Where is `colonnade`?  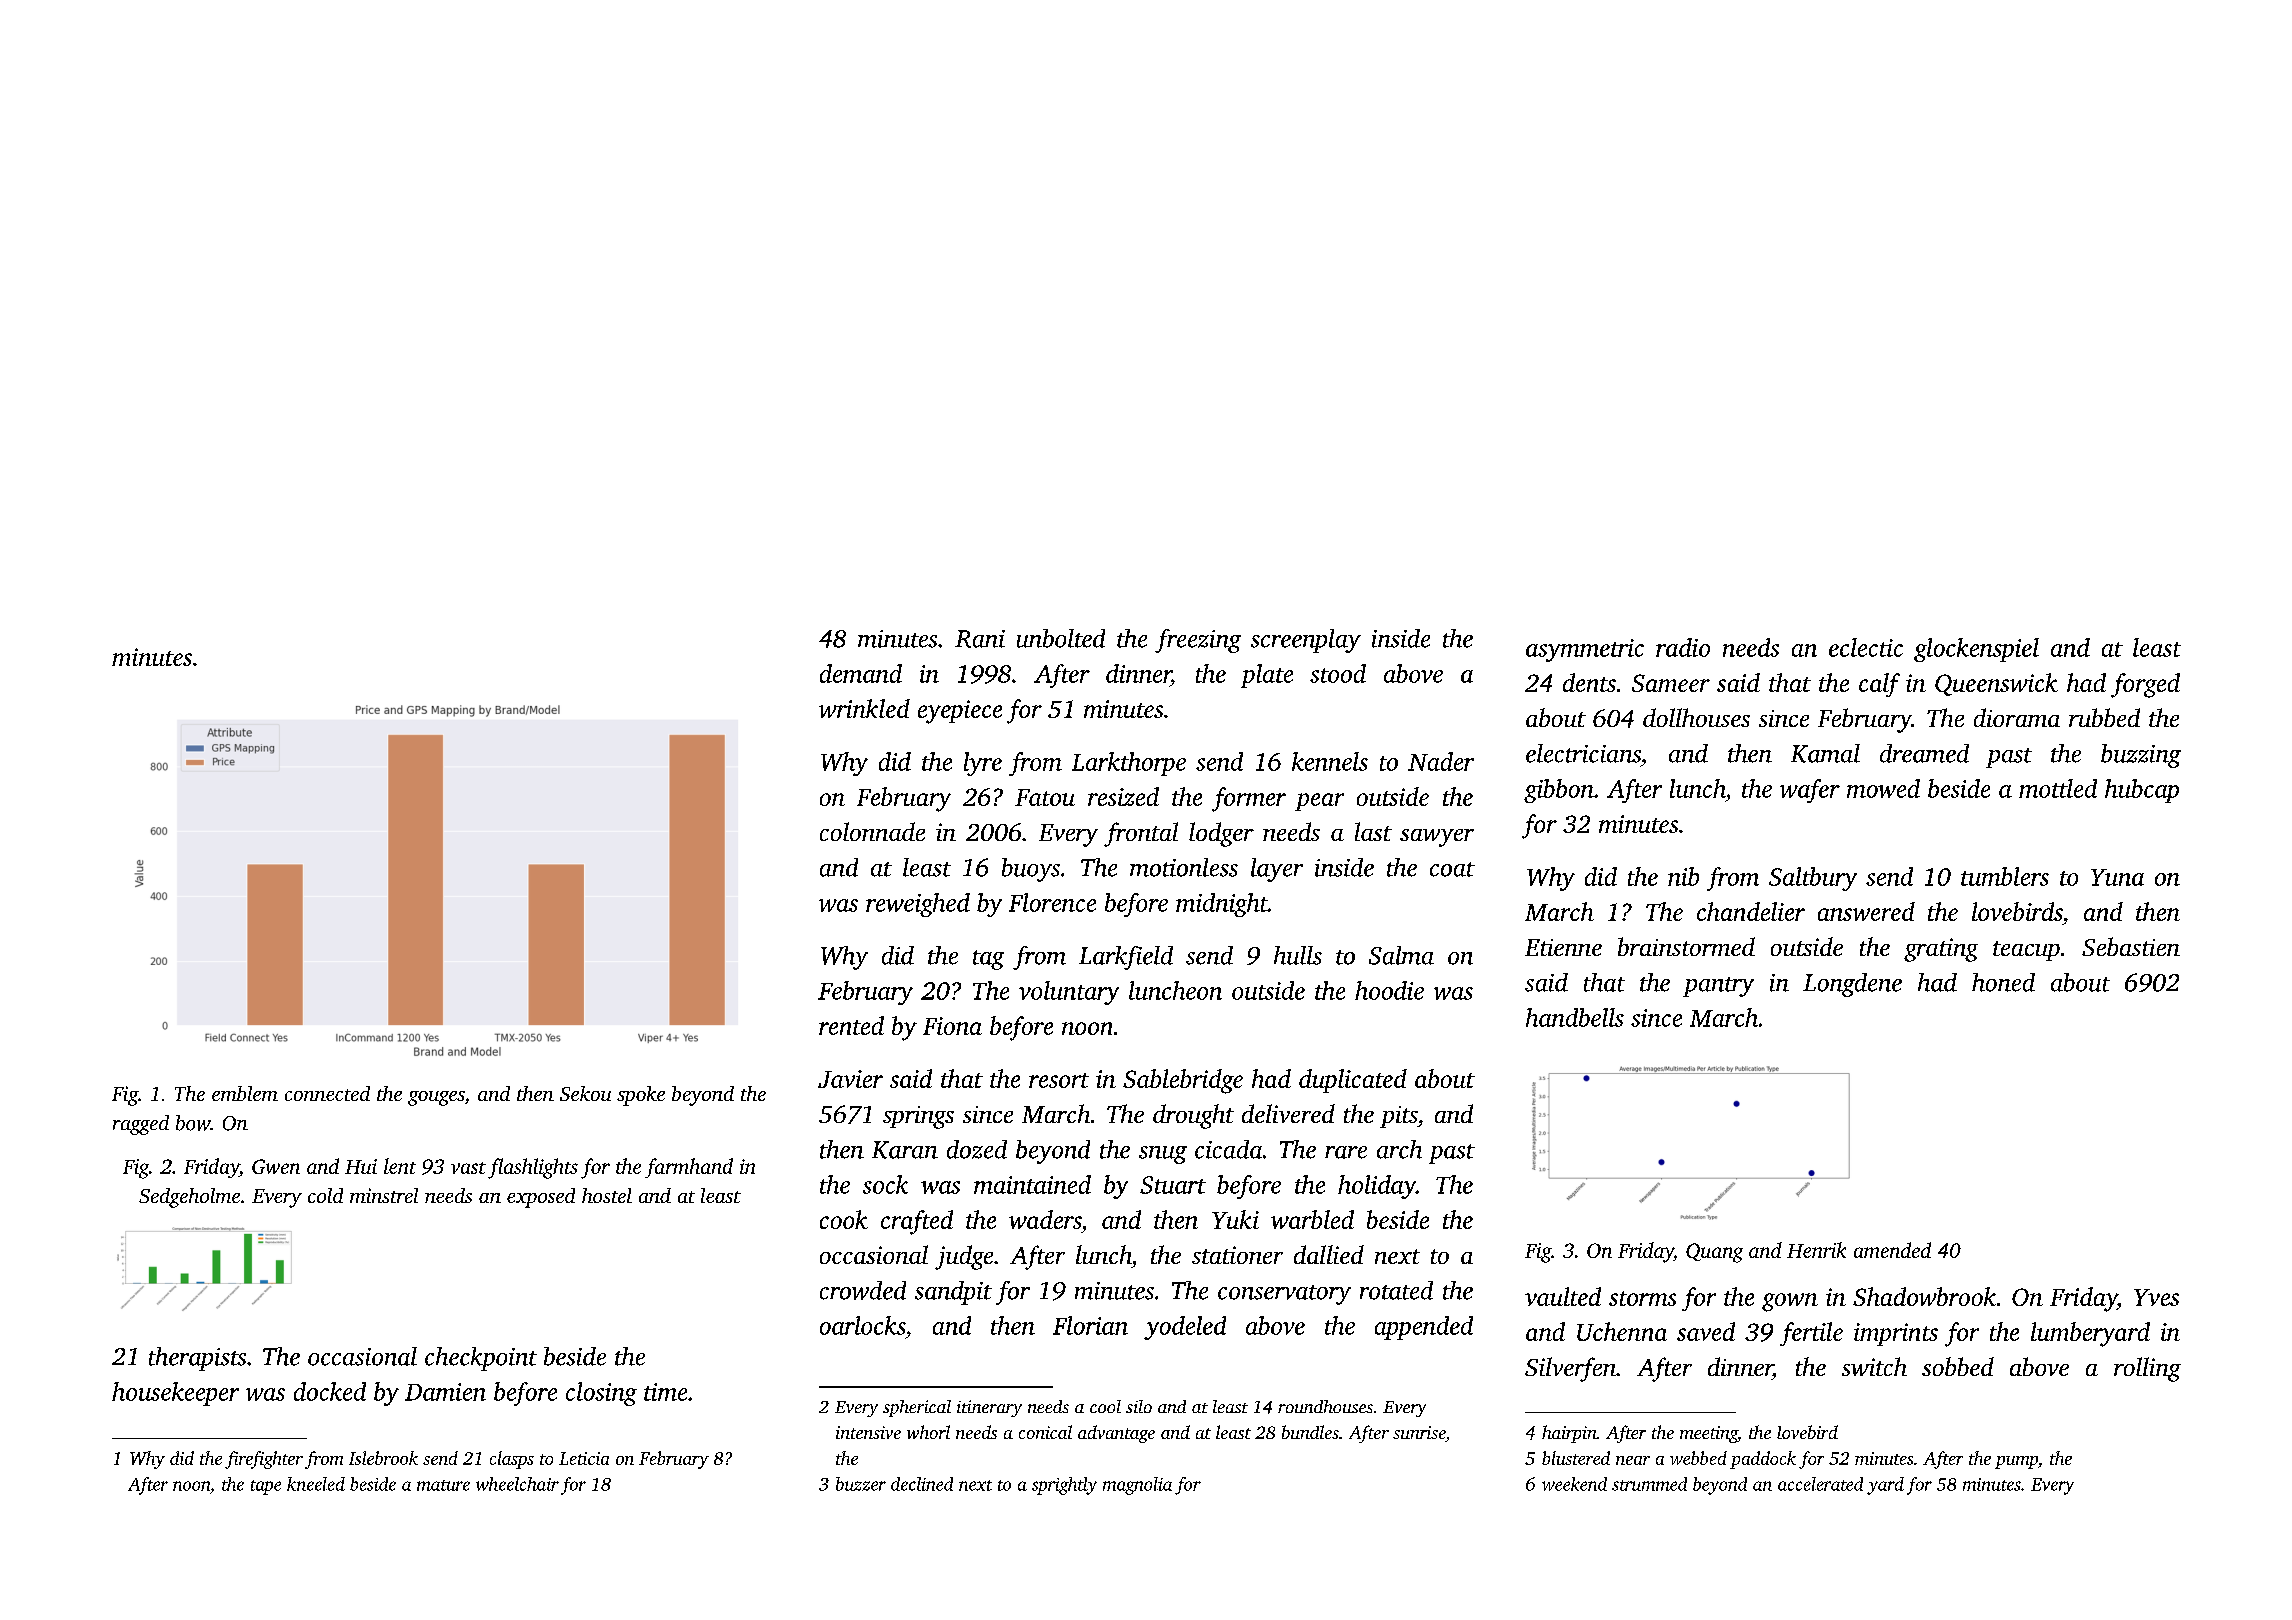 colonnade is located at coordinates (872, 831).
